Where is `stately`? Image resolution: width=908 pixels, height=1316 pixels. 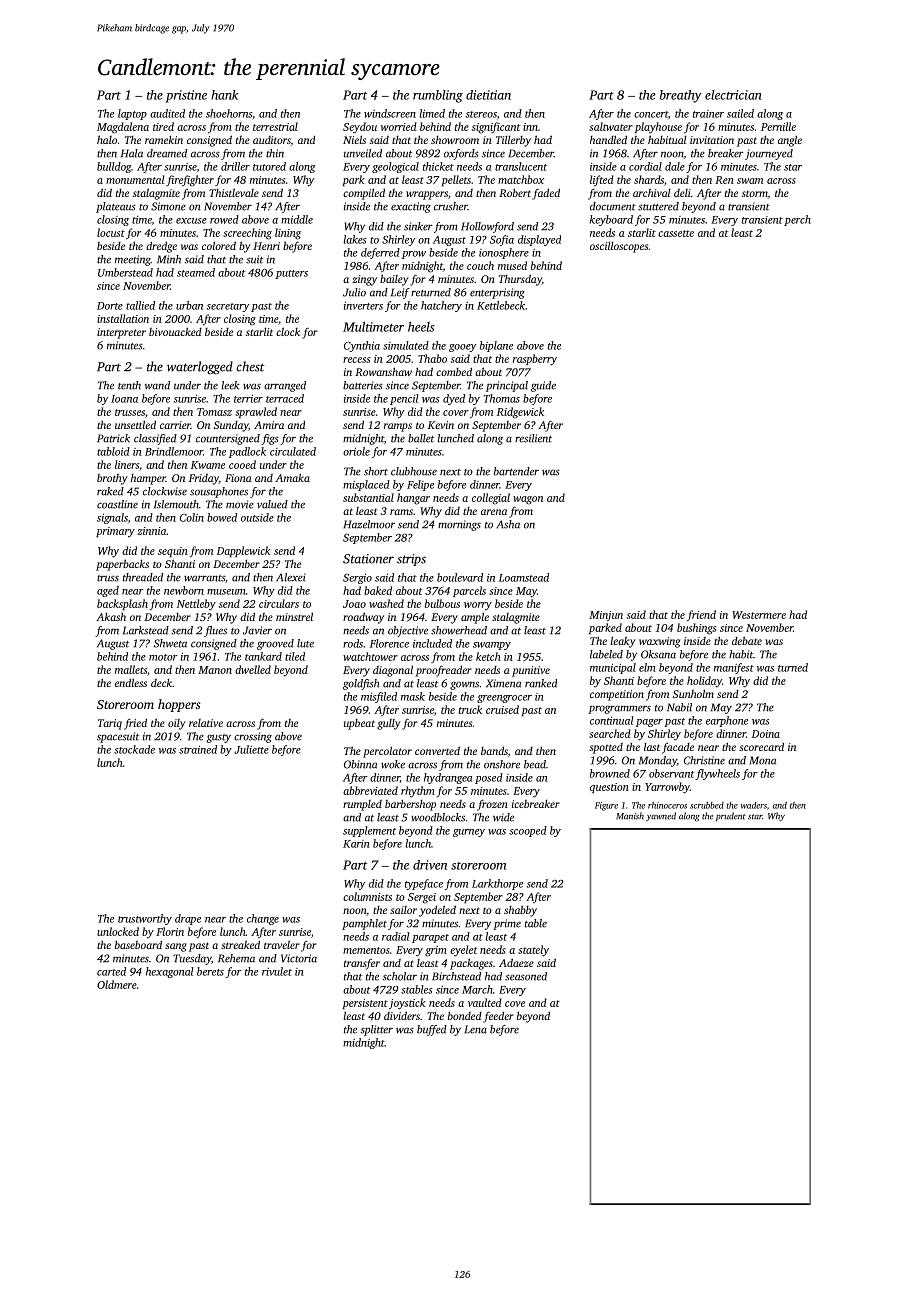 stately is located at coordinates (533, 951).
